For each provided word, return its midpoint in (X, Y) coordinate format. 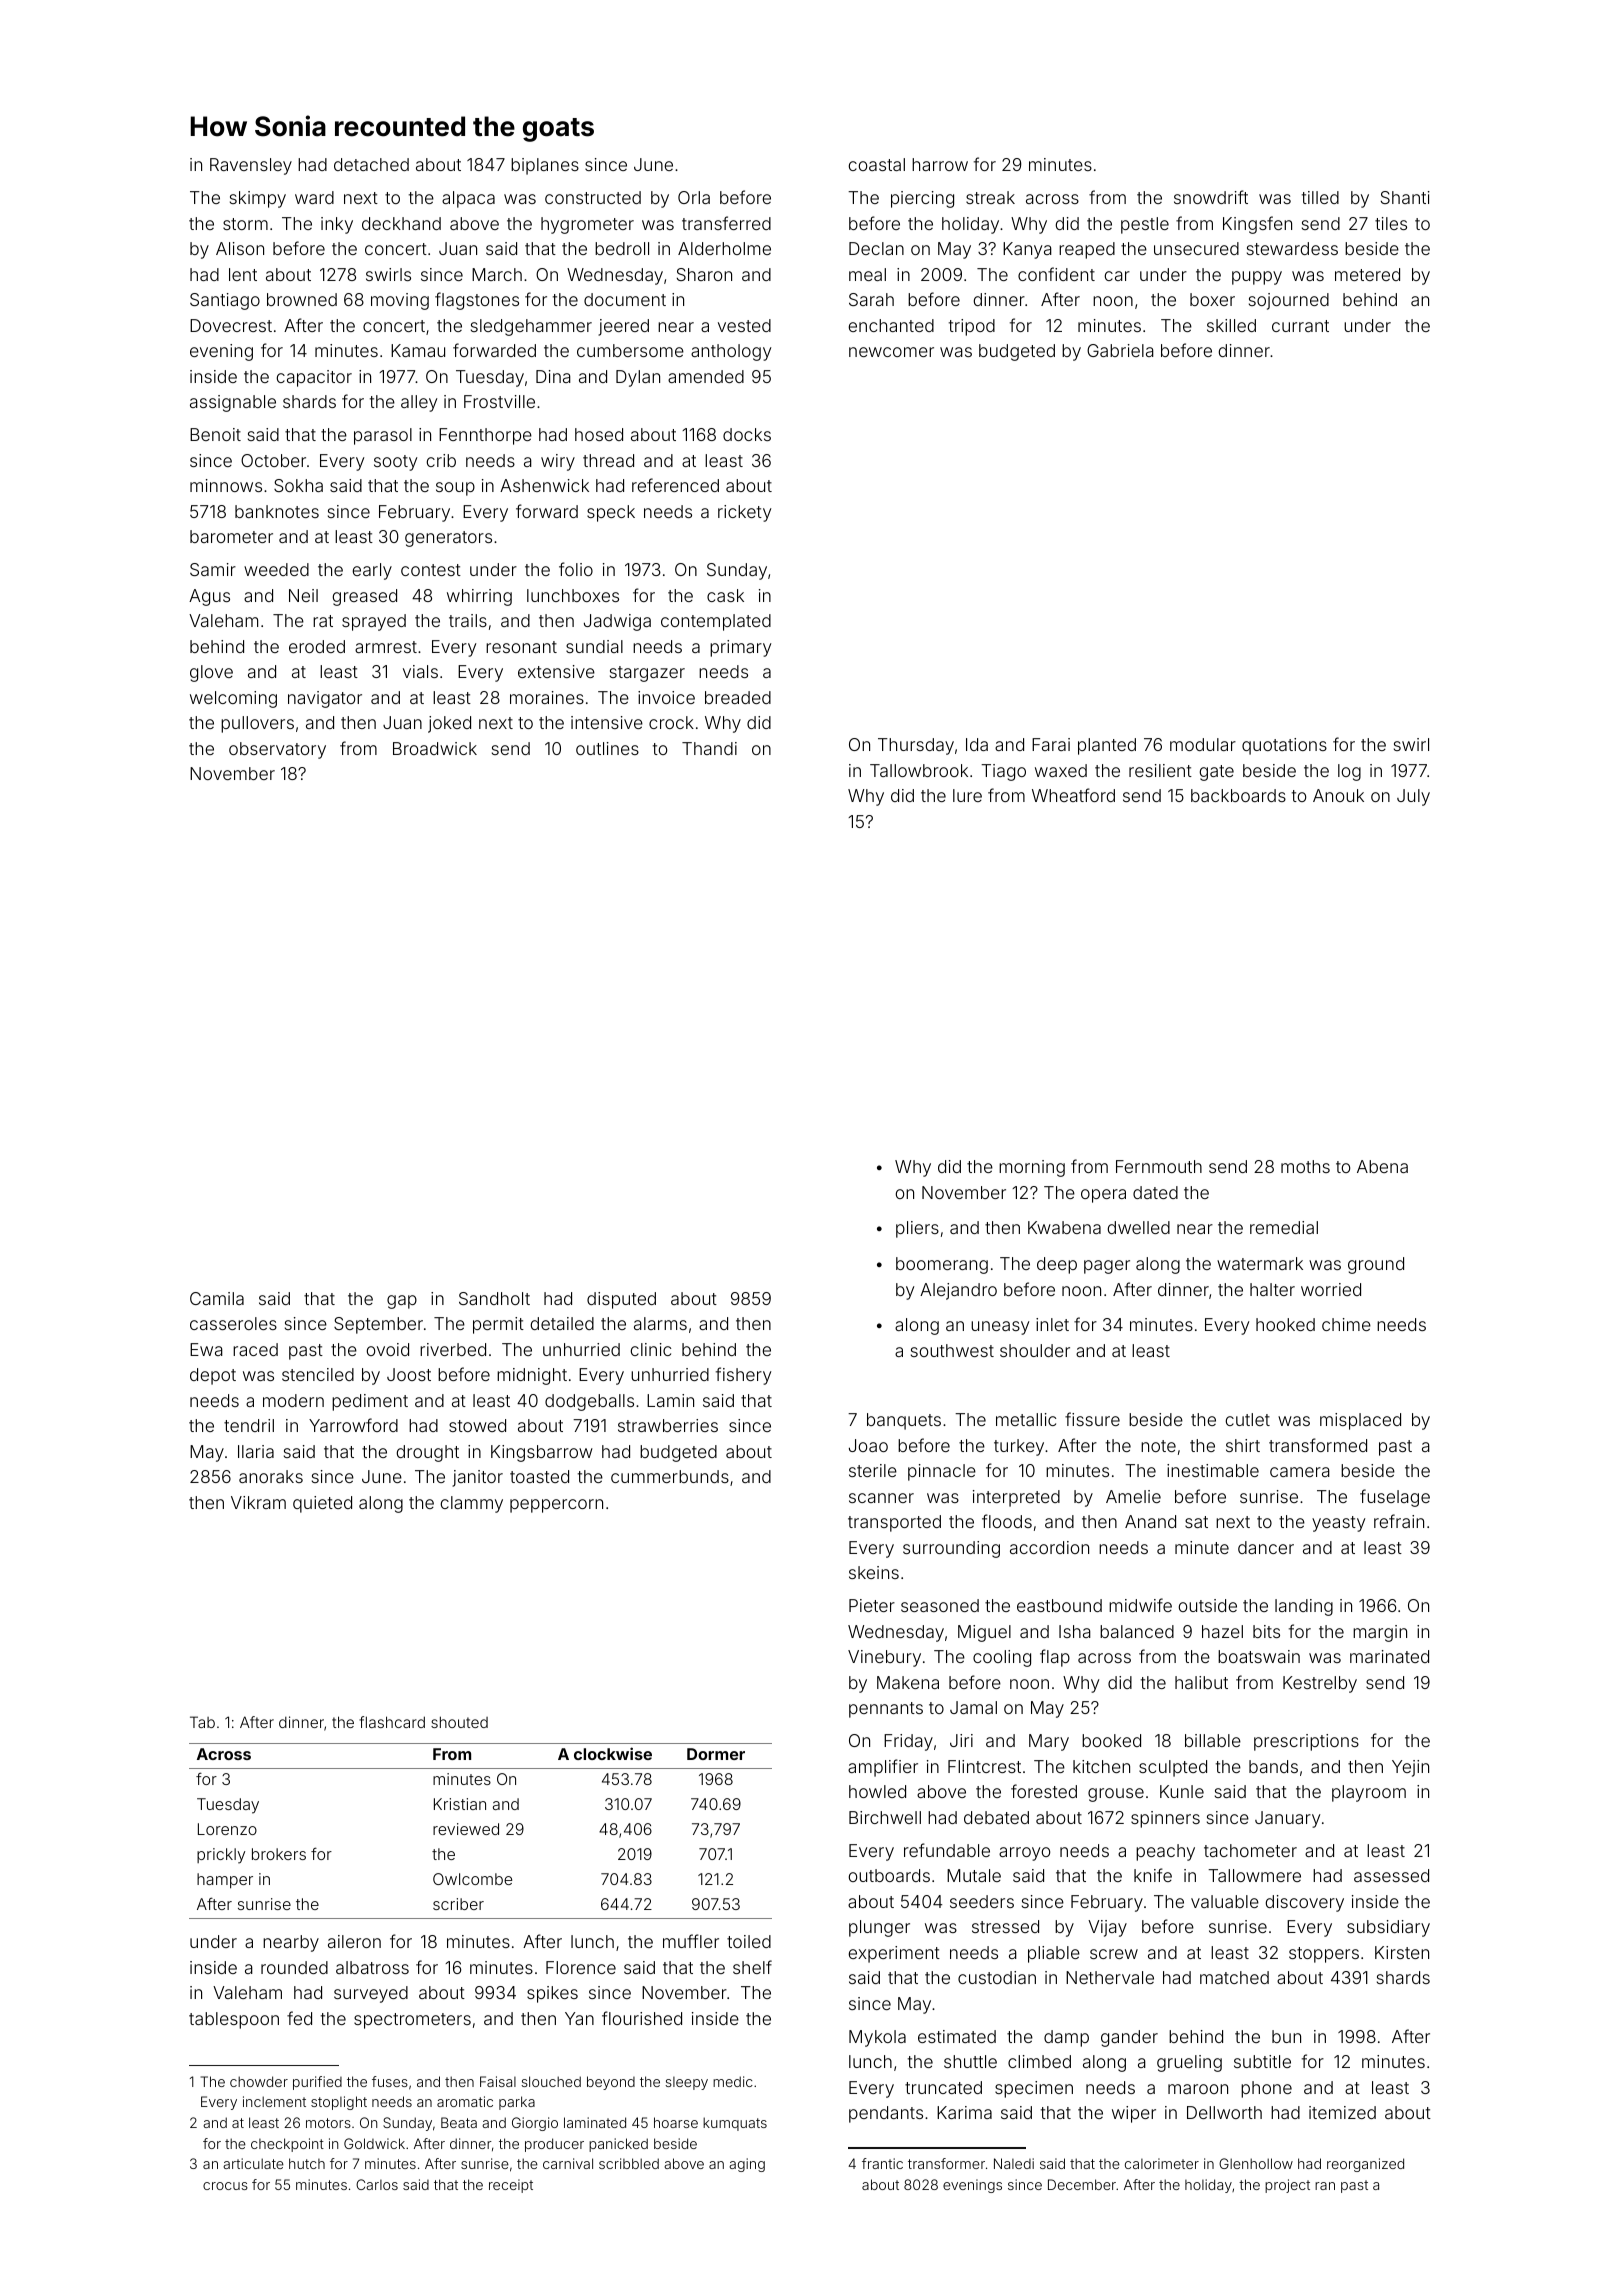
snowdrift (1211, 197)
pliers (917, 1229)
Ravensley (251, 166)
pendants (886, 2114)
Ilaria (256, 1451)
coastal (876, 164)
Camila (217, 1298)
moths (1305, 1166)
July (1413, 797)
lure (967, 795)
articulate (253, 2163)
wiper (1134, 2114)
